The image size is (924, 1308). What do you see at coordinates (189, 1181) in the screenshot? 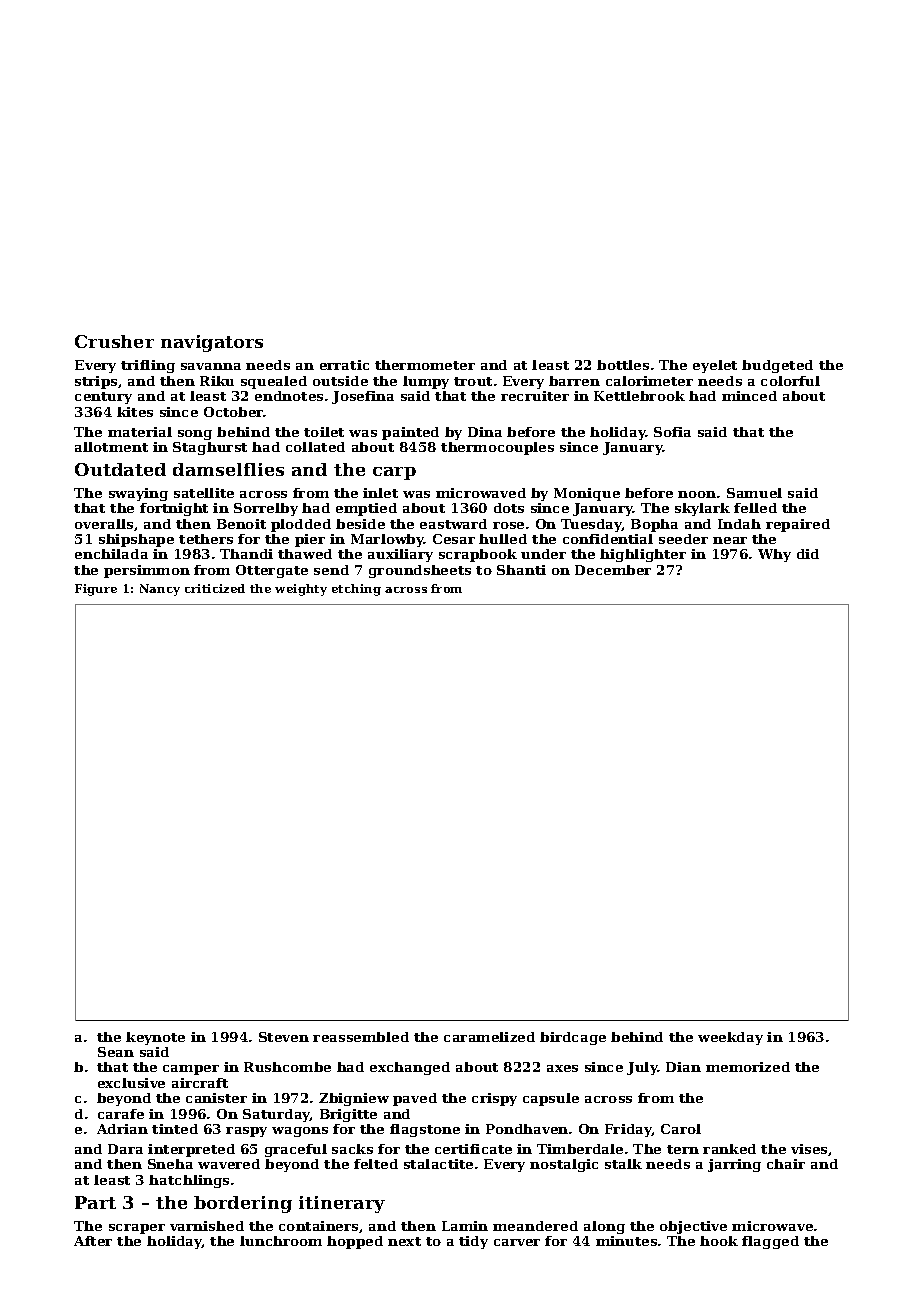
I see `hatchlings` at bounding box center [189, 1181].
